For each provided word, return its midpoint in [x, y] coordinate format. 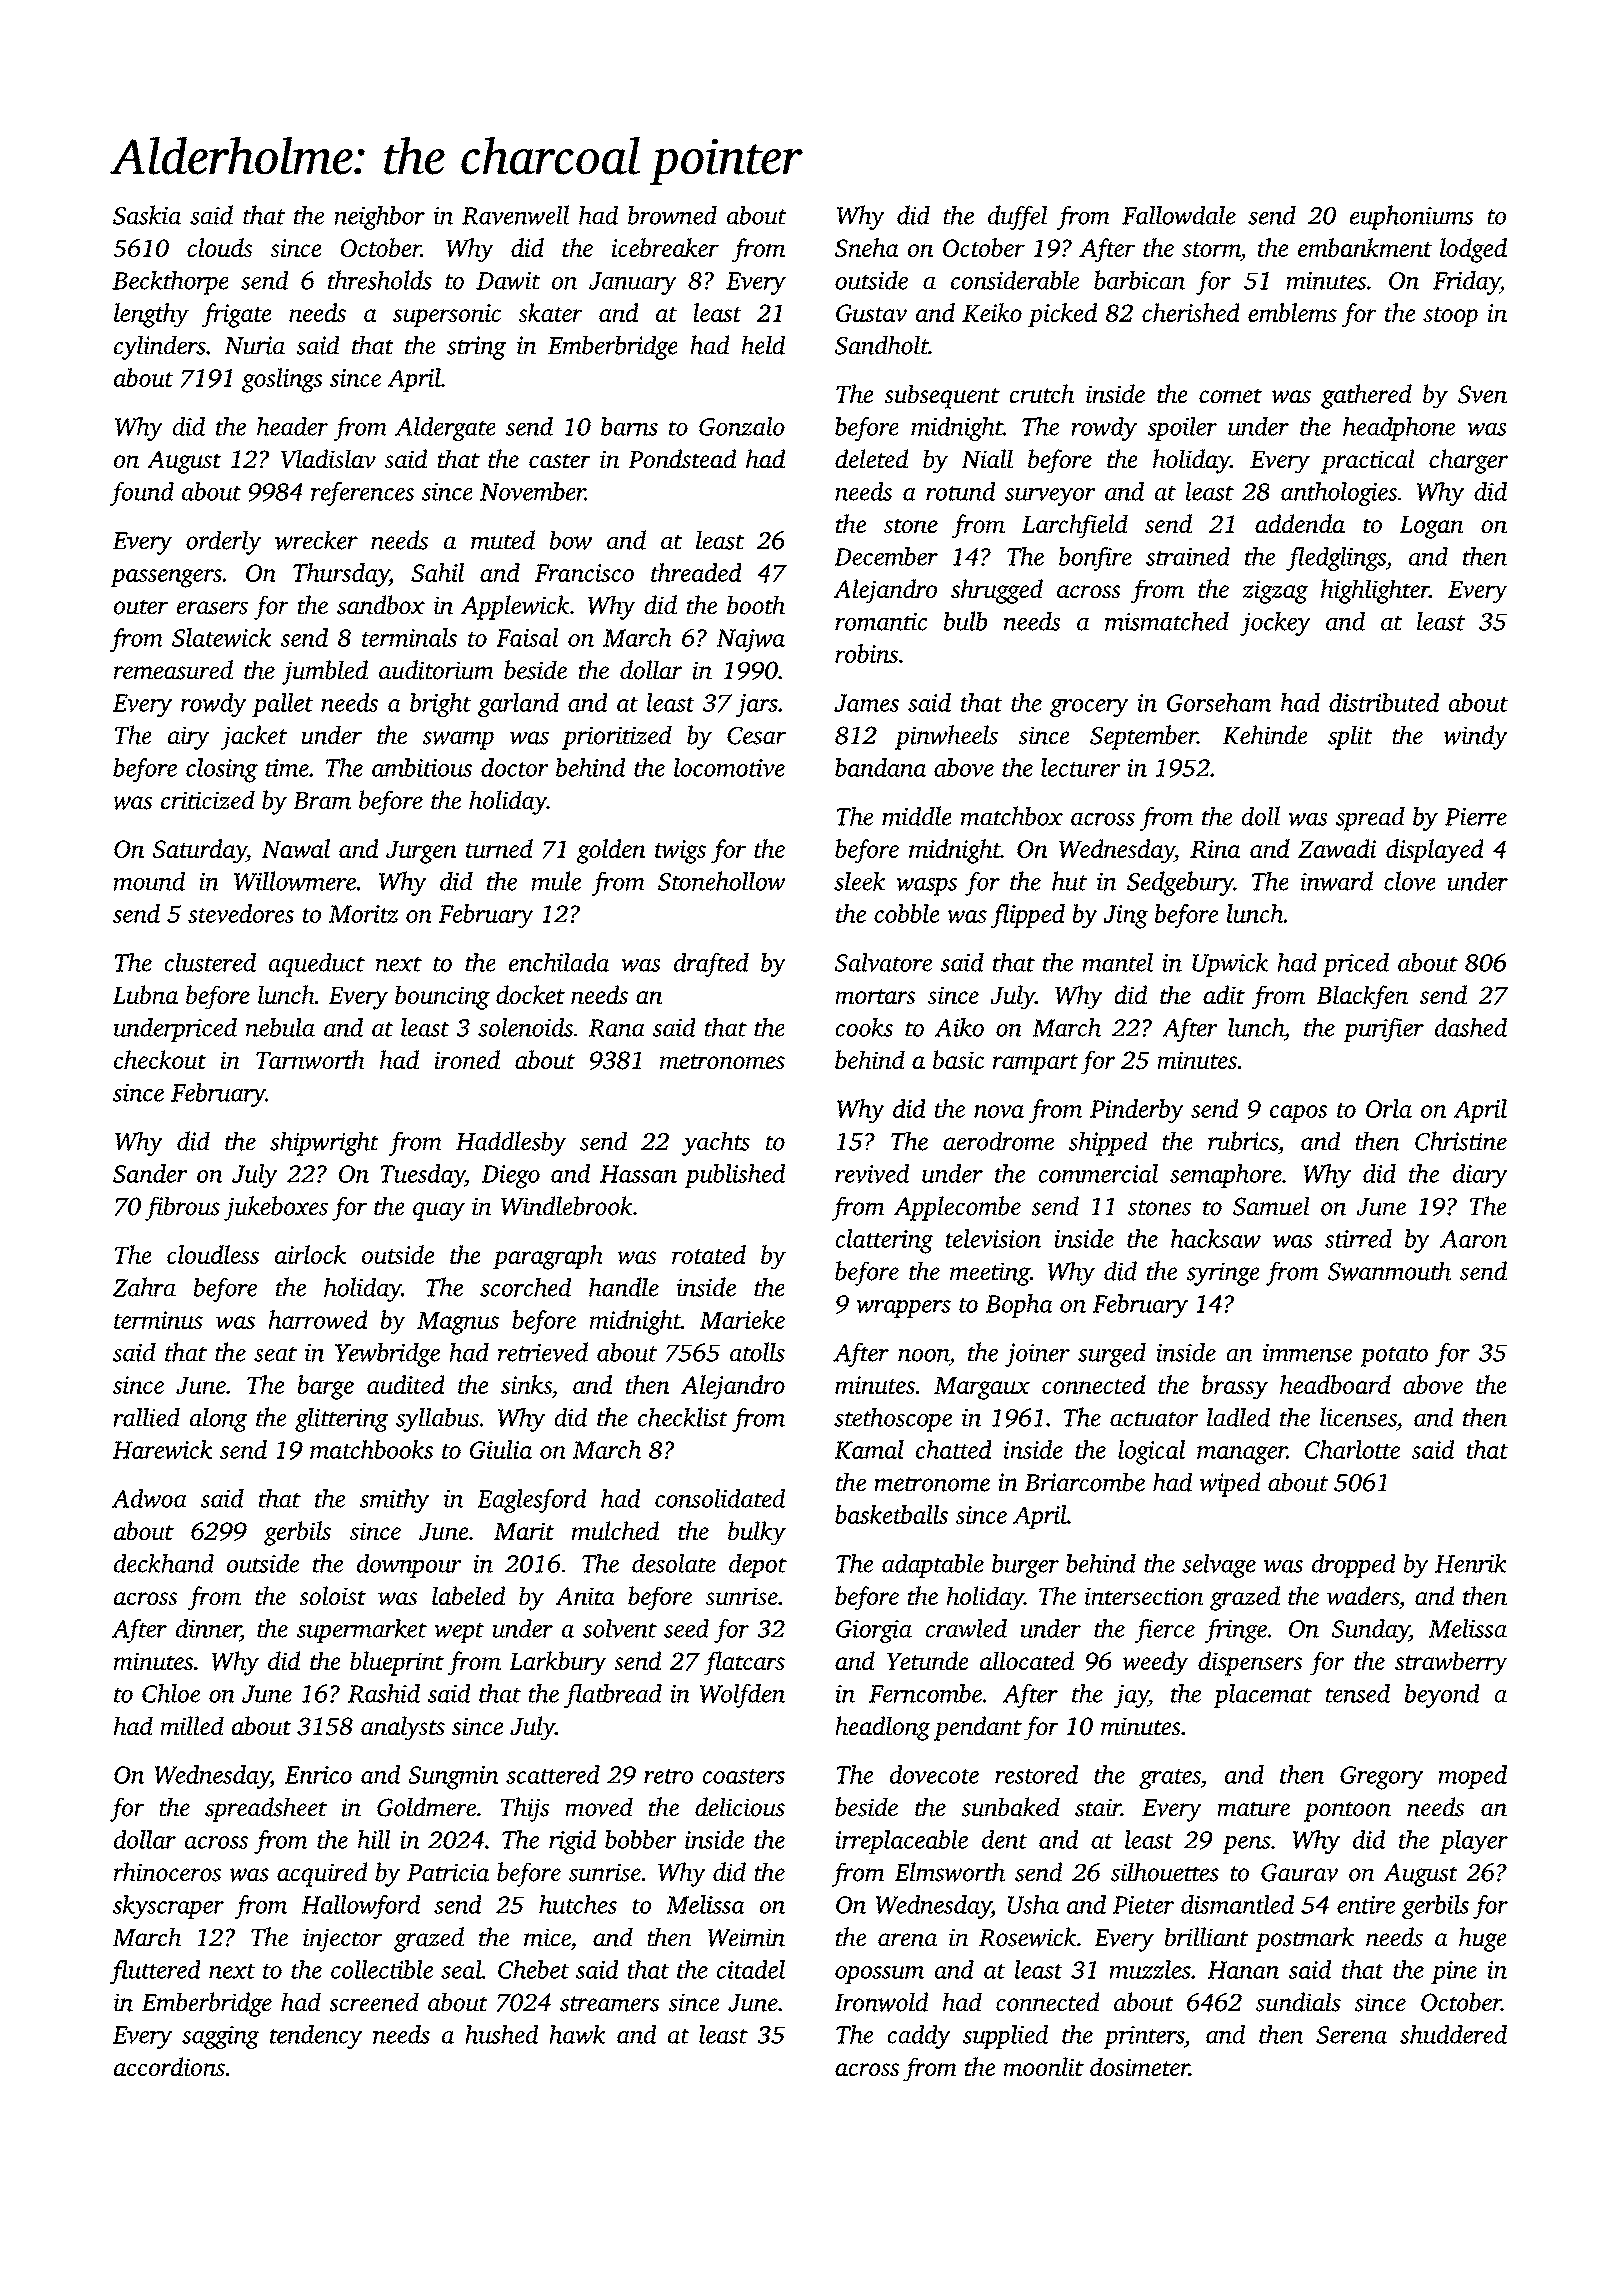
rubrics [1243, 1141]
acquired [322, 1874]
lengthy [151, 315]
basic [958, 1059]
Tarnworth [310, 1059]
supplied [1005, 2037]
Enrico [318, 1775]
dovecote [934, 1774]
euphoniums [1412, 217]
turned [499, 848]
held [763, 345]
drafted [711, 965]
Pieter [1143, 1905]
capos [1298, 1114]
